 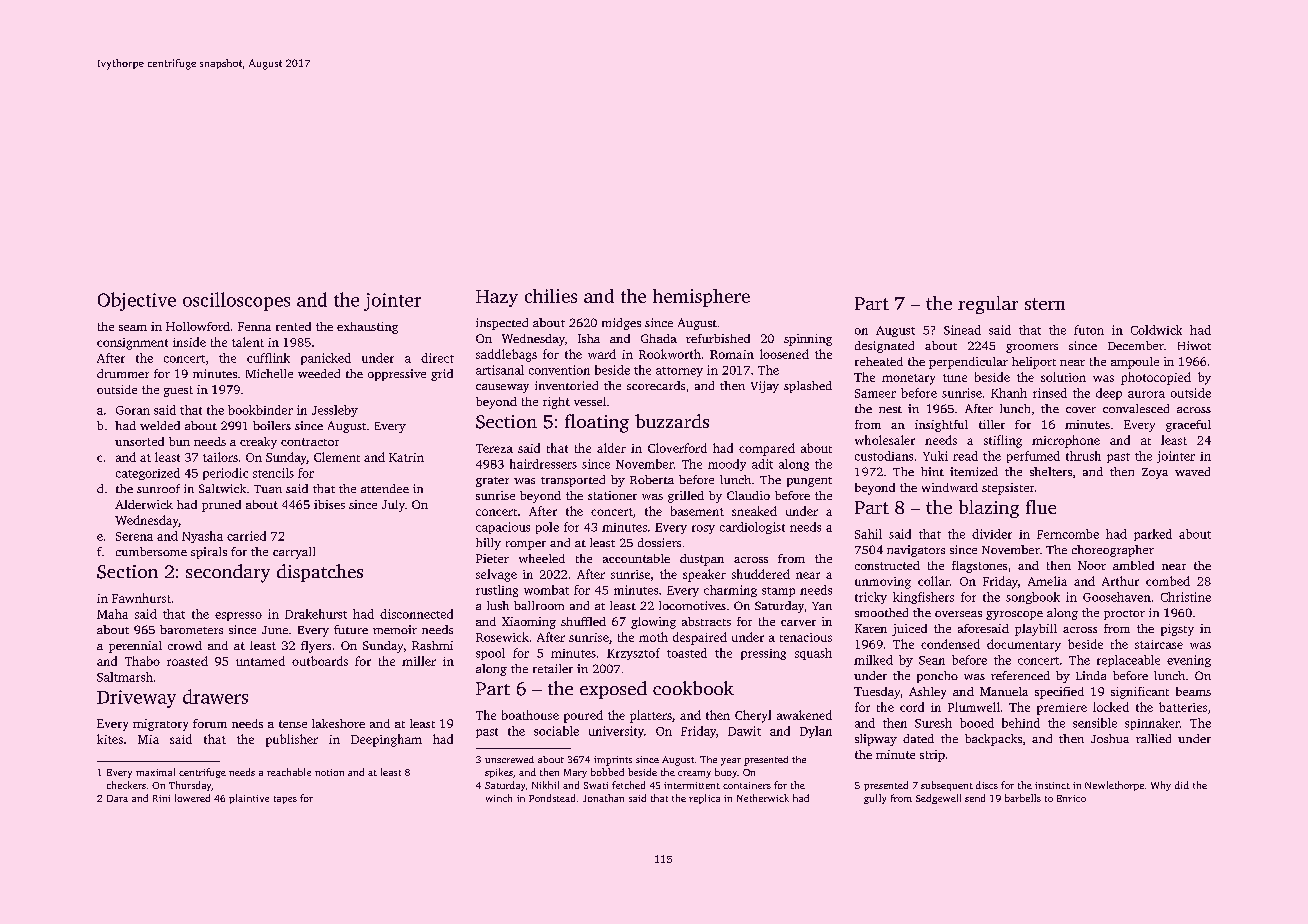 What do you see at coordinates (268, 358) in the image?
I see `cufflink` at bounding box center [268, 358].
